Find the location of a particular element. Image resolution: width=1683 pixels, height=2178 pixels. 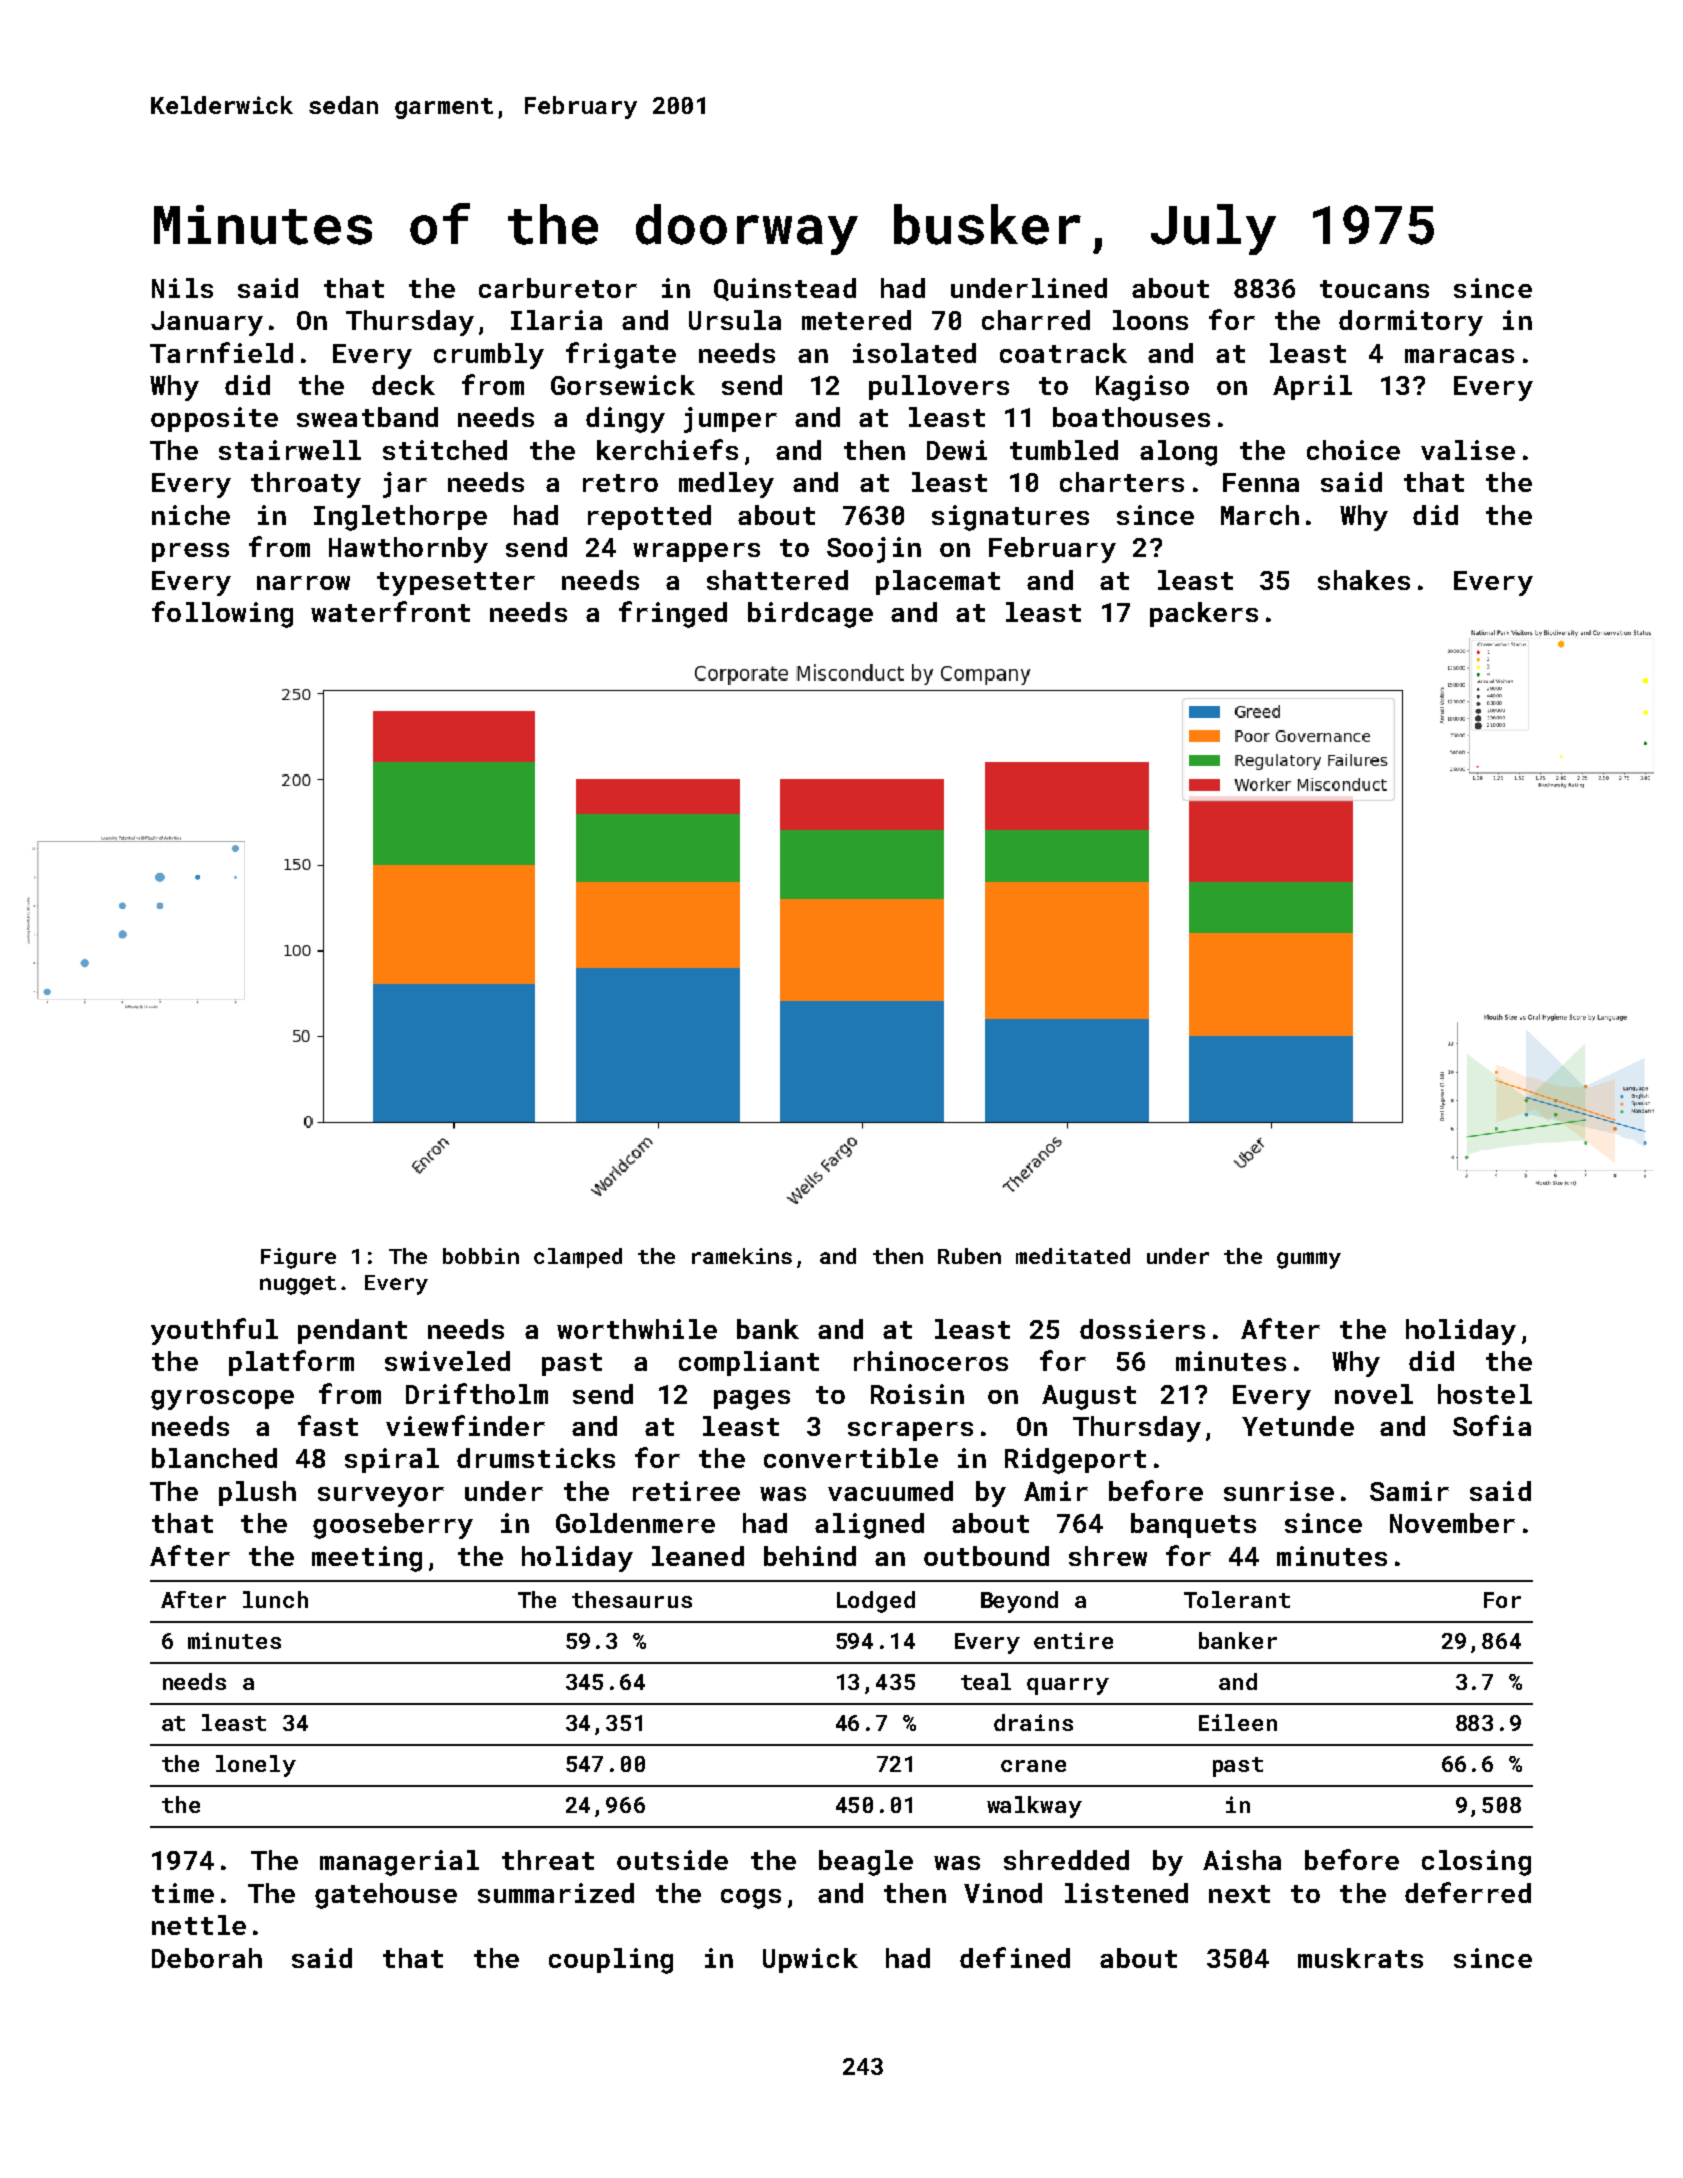

teal is located at coordinates (986, 1681).
